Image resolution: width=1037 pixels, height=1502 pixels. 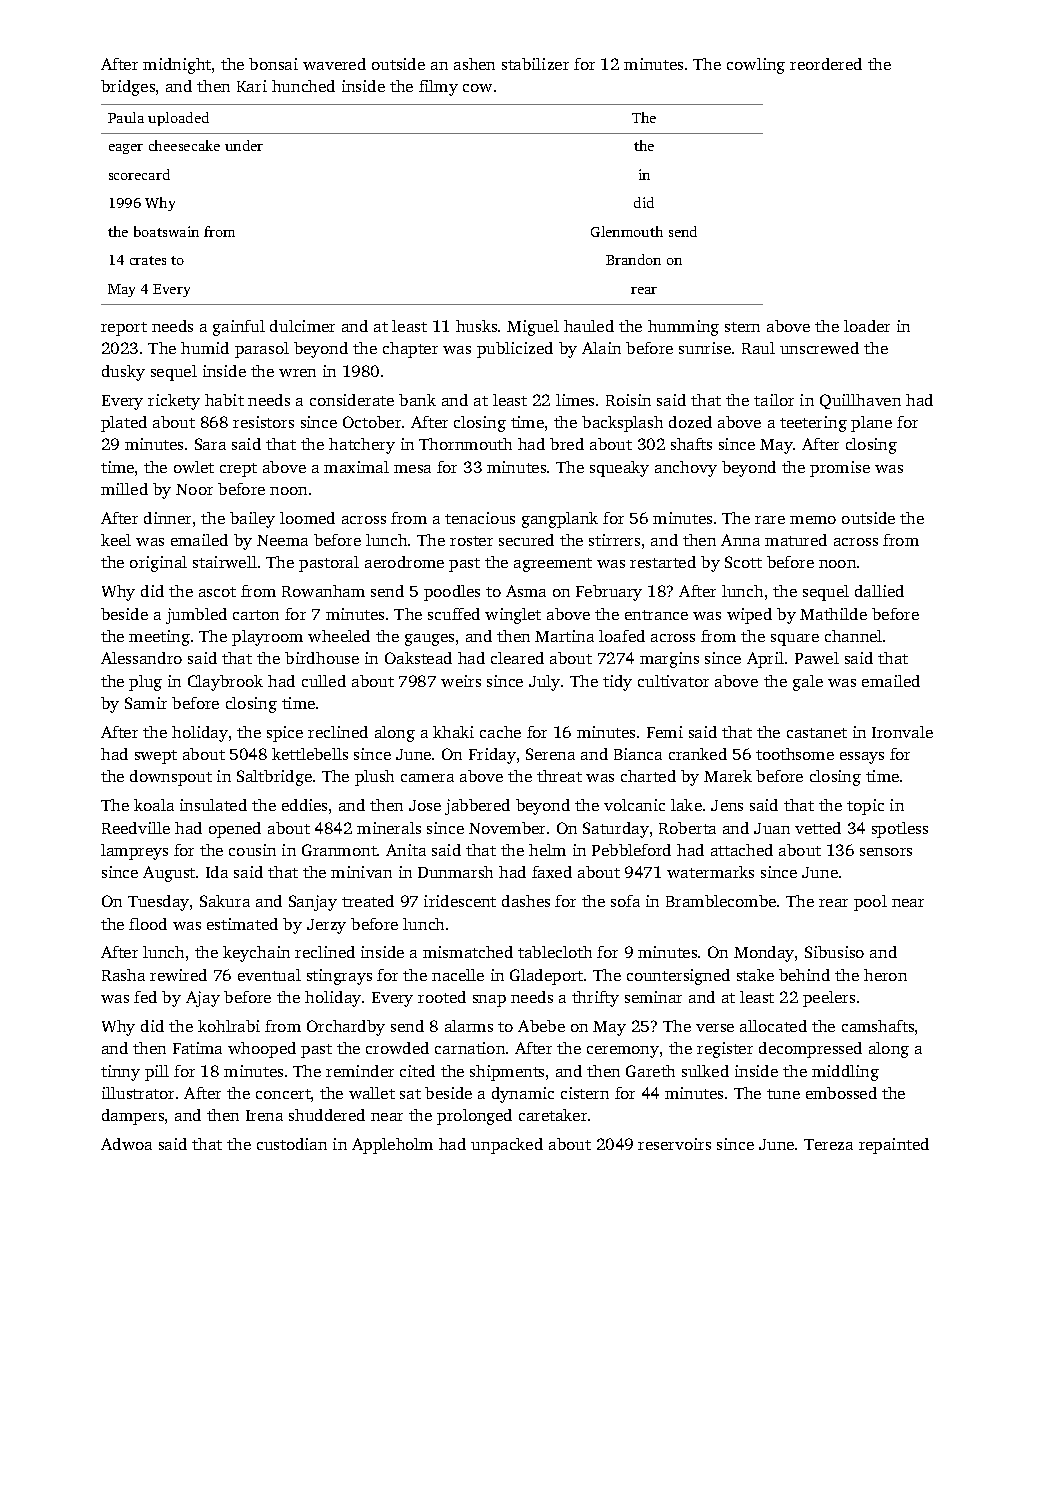 What do you see at coordinates (826, 64) in the screenshot?
I see `reordered` at bounding box center [826, 64].
